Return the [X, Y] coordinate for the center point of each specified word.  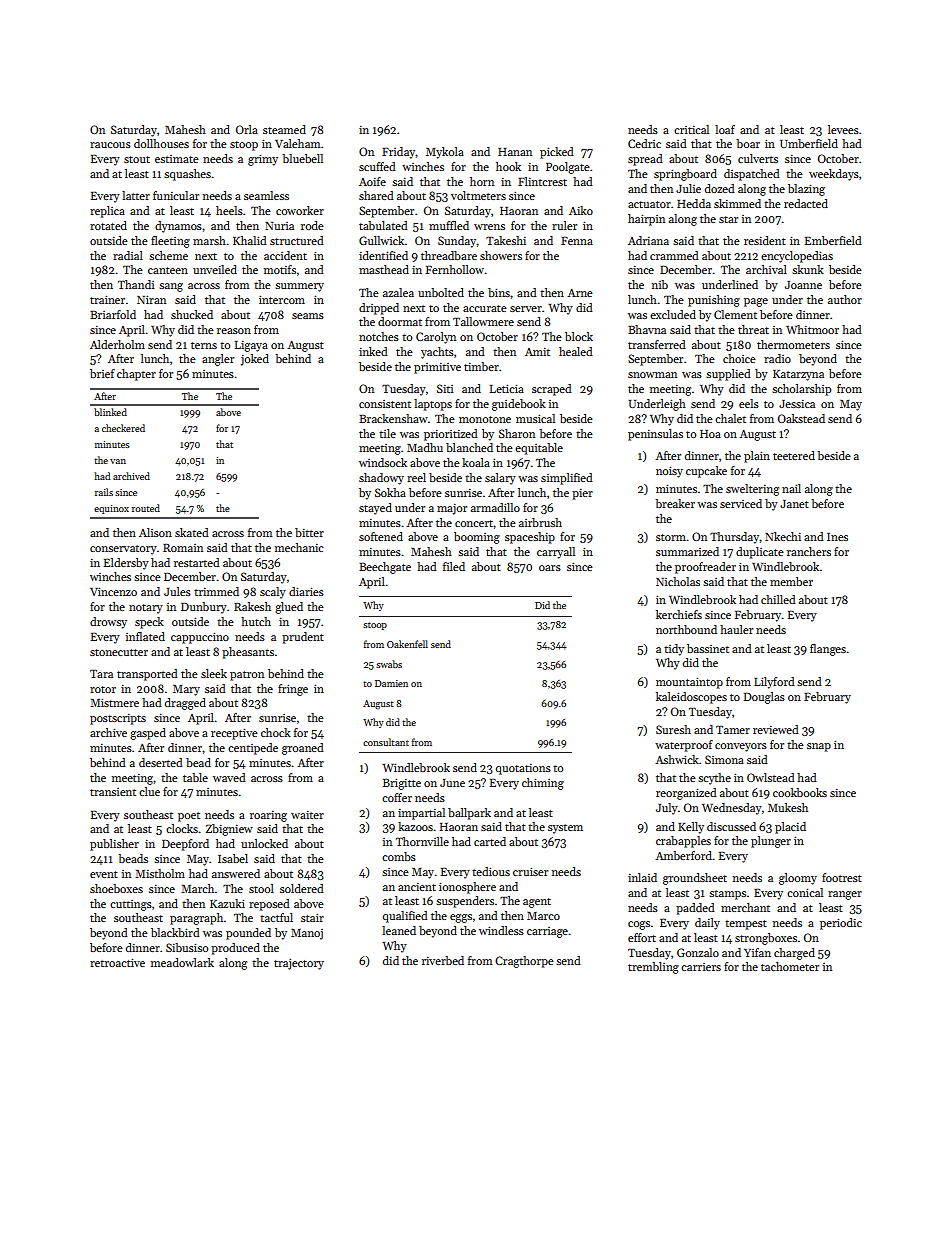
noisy [669, 472]
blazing [806, 190]
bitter [309, 532]
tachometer [790, 966]
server [526, 309]
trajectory [299, 964]
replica [107, 212]
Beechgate [385, 568]
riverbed [443, 960]
